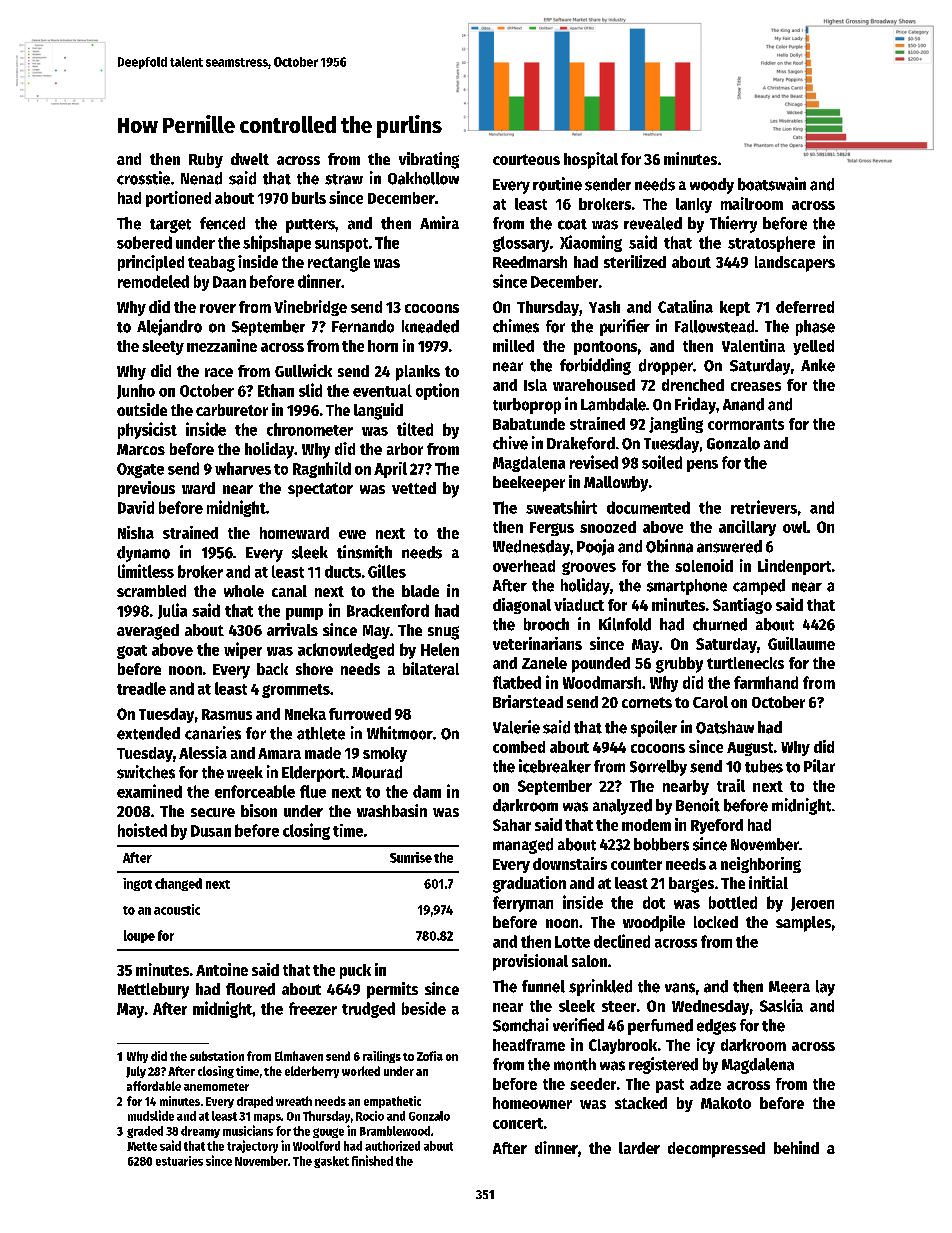  Describe the element at coordinates (179, 1161) in the screenshot. I see `estuaries` at that location.
